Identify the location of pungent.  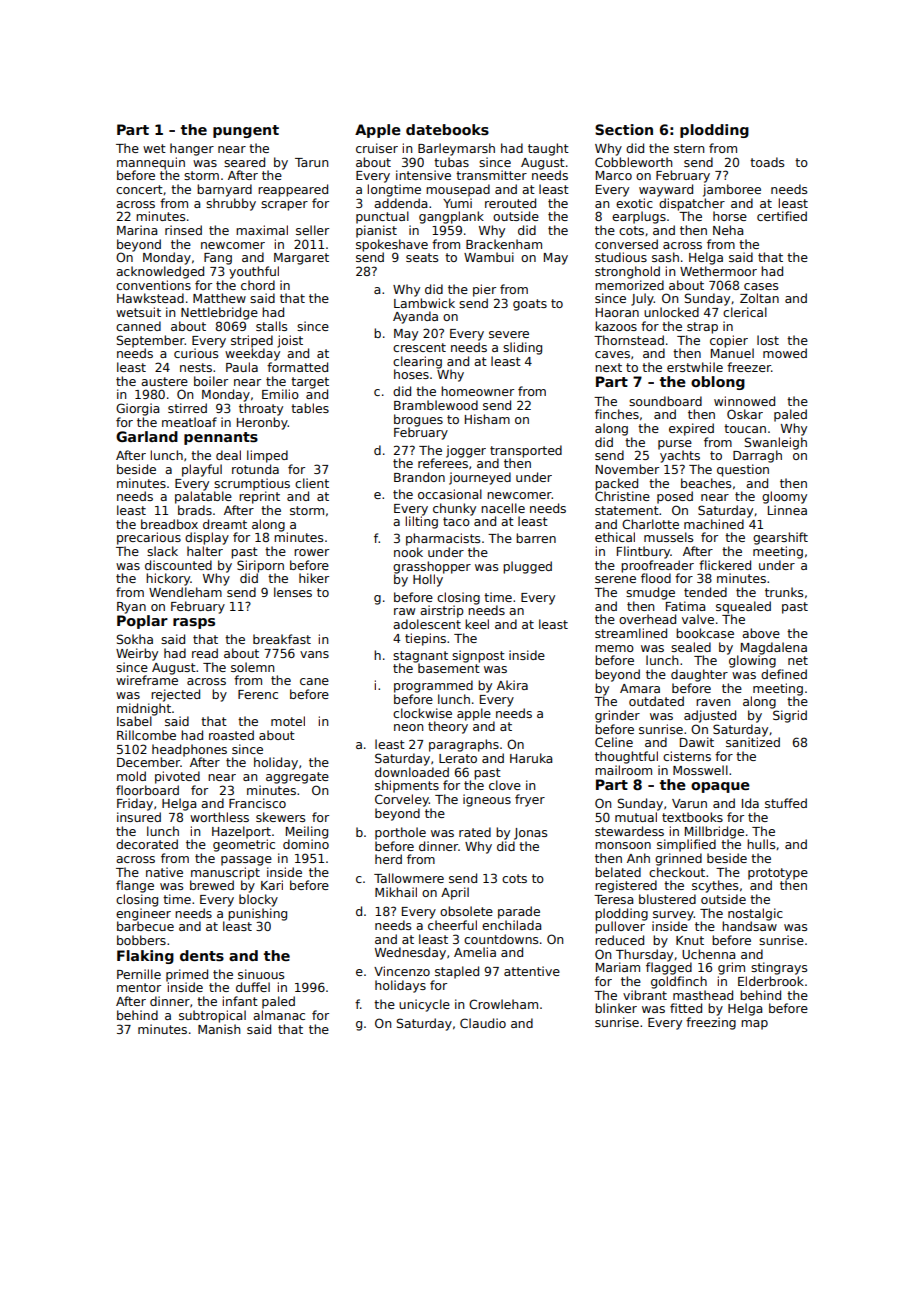
(246, 131).
